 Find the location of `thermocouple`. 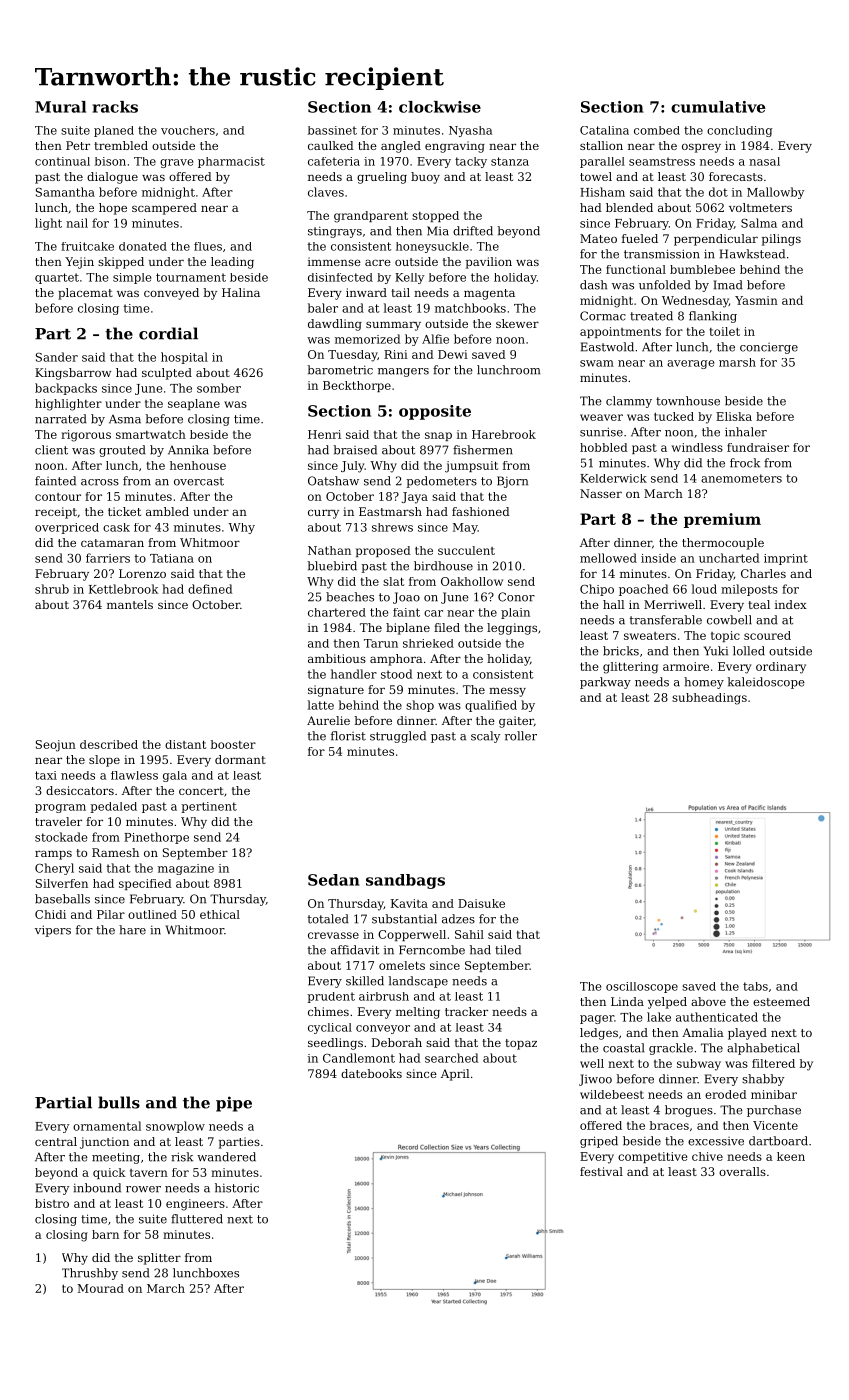

thermocouple is located at coordinates (723, 544).
